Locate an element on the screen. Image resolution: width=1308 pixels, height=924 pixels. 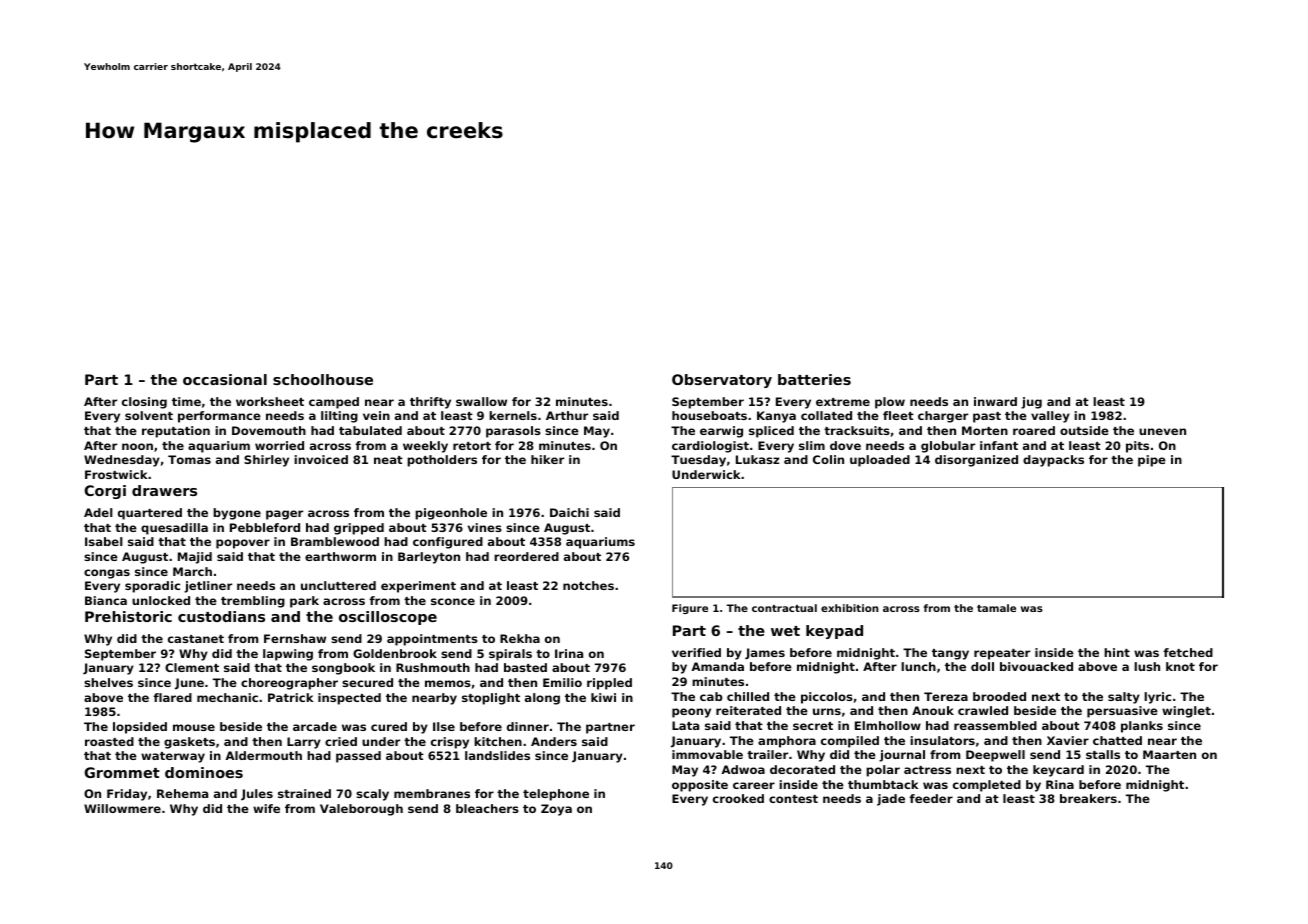
crooked is located at coordinates (738, 798).
